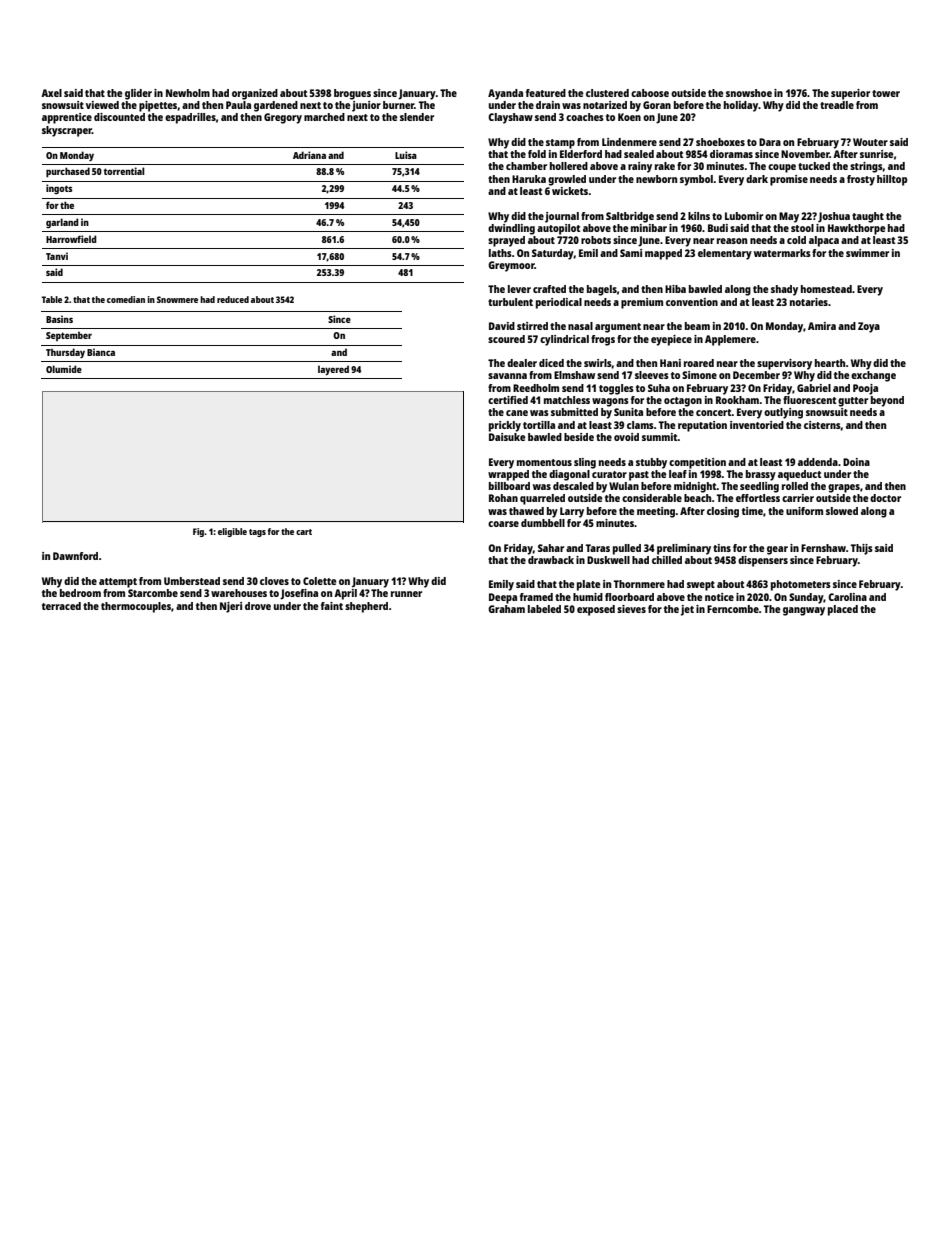  I want to click on growled, so click(567, 180).
